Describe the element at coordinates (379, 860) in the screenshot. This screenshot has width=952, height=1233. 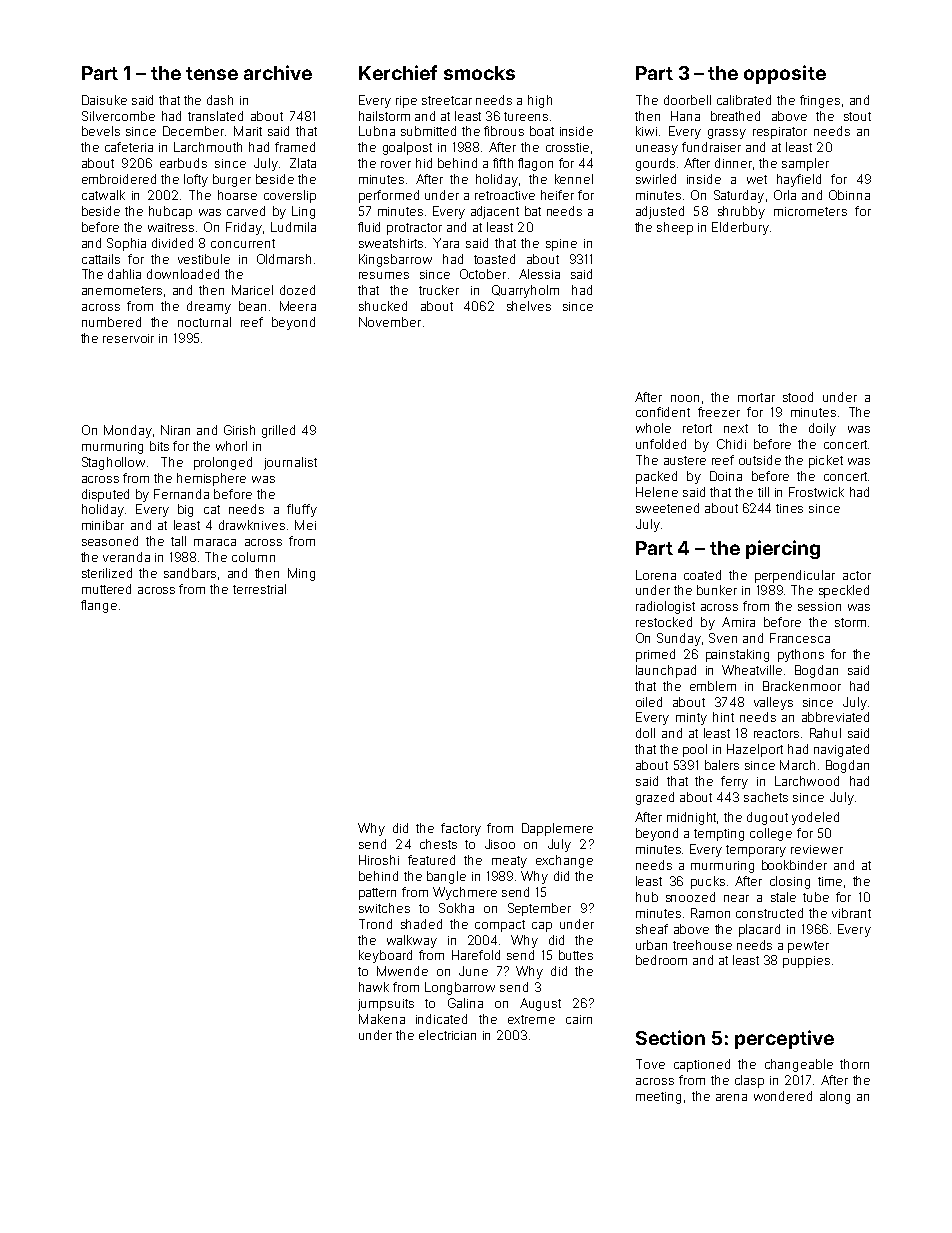
I see `Hiroshi` at that location.
